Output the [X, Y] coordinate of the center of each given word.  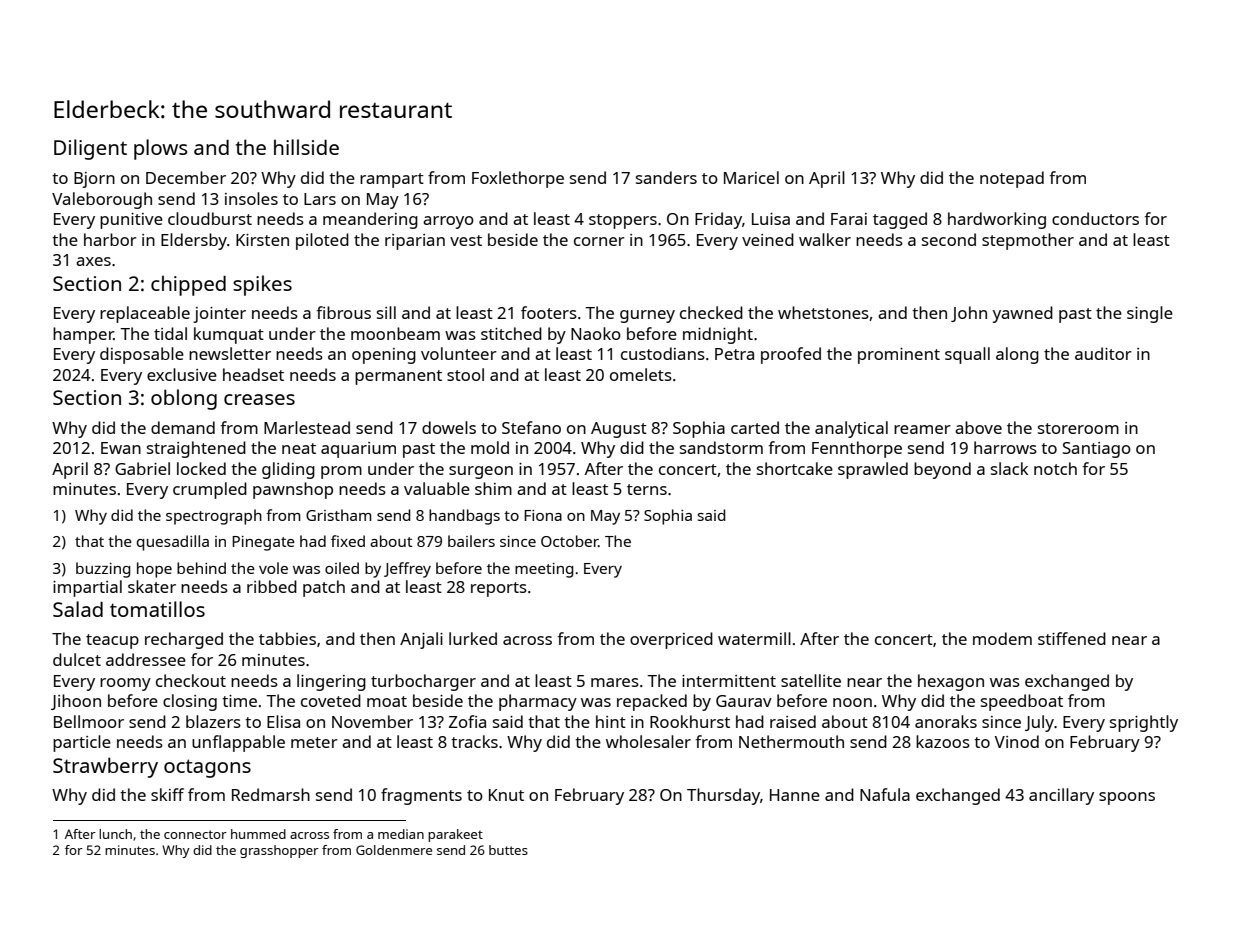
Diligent [90, 149]
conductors [1095, 218]
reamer [922, 429]
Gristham [339, 515]
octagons [207, 768]
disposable [142, 355]
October [570, 541]
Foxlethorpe [518, 179]
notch [1055, 468]
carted [755, 427]
